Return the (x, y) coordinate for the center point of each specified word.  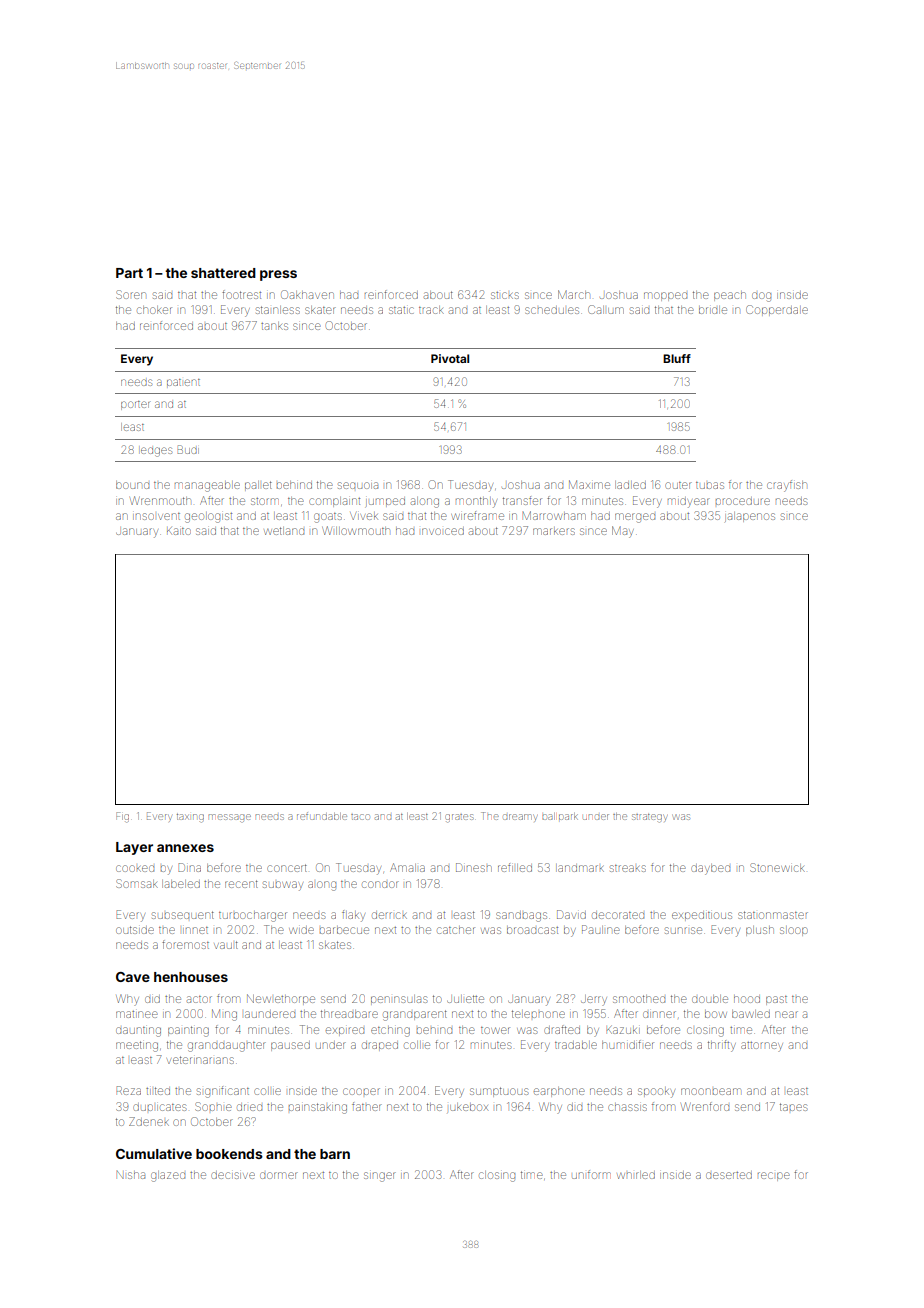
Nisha (131, 1175)
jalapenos (750, 517)
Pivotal (450, 358)
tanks (274, 326)
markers (554, 531)
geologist (208, 518)
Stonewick (777, 867)
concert (287, 868)
